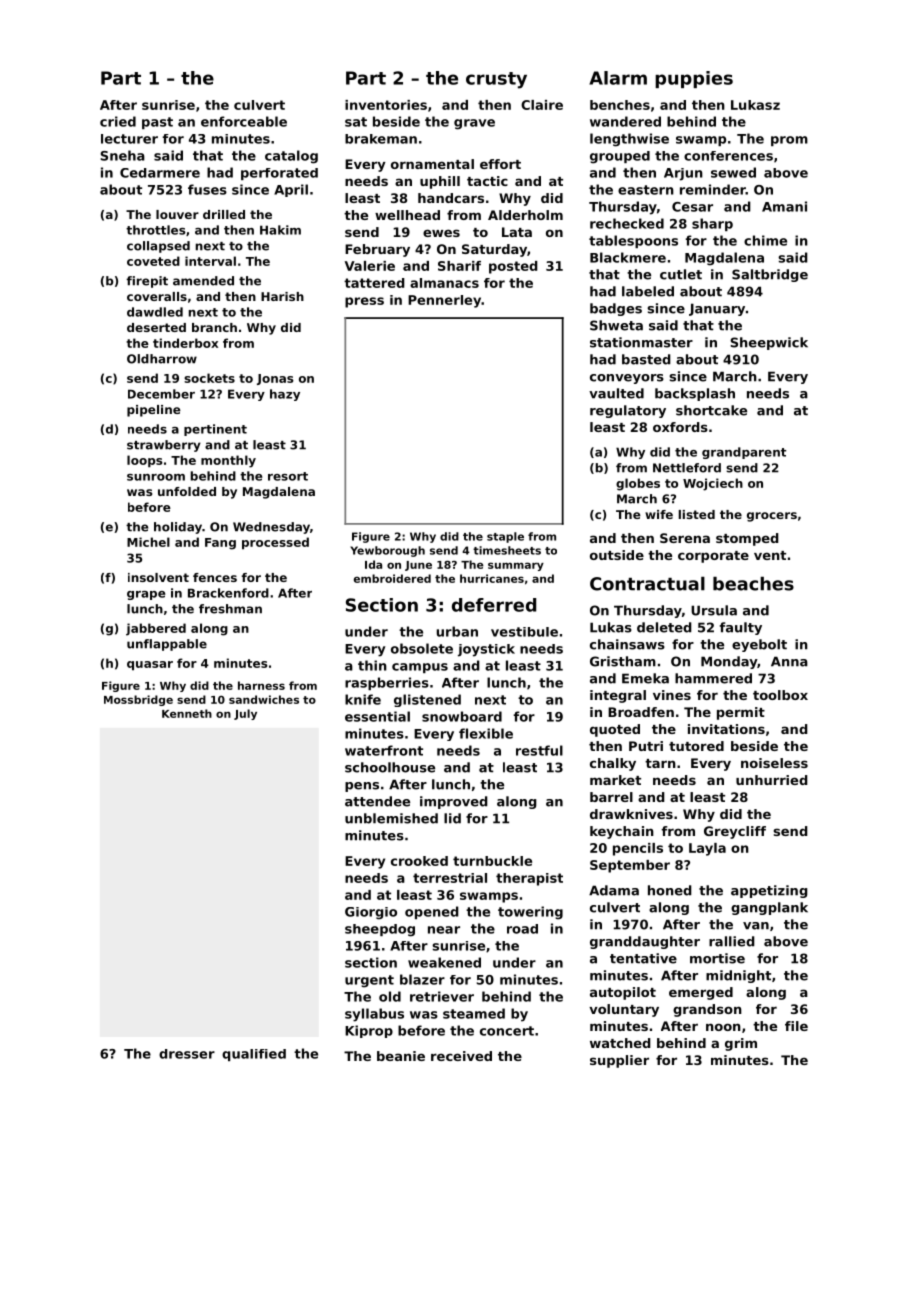 This document has width=908, height=1316. What do you see at coordinates (156, 477) in the document?
I see `sunroom` at bounding box center [156, 477].
